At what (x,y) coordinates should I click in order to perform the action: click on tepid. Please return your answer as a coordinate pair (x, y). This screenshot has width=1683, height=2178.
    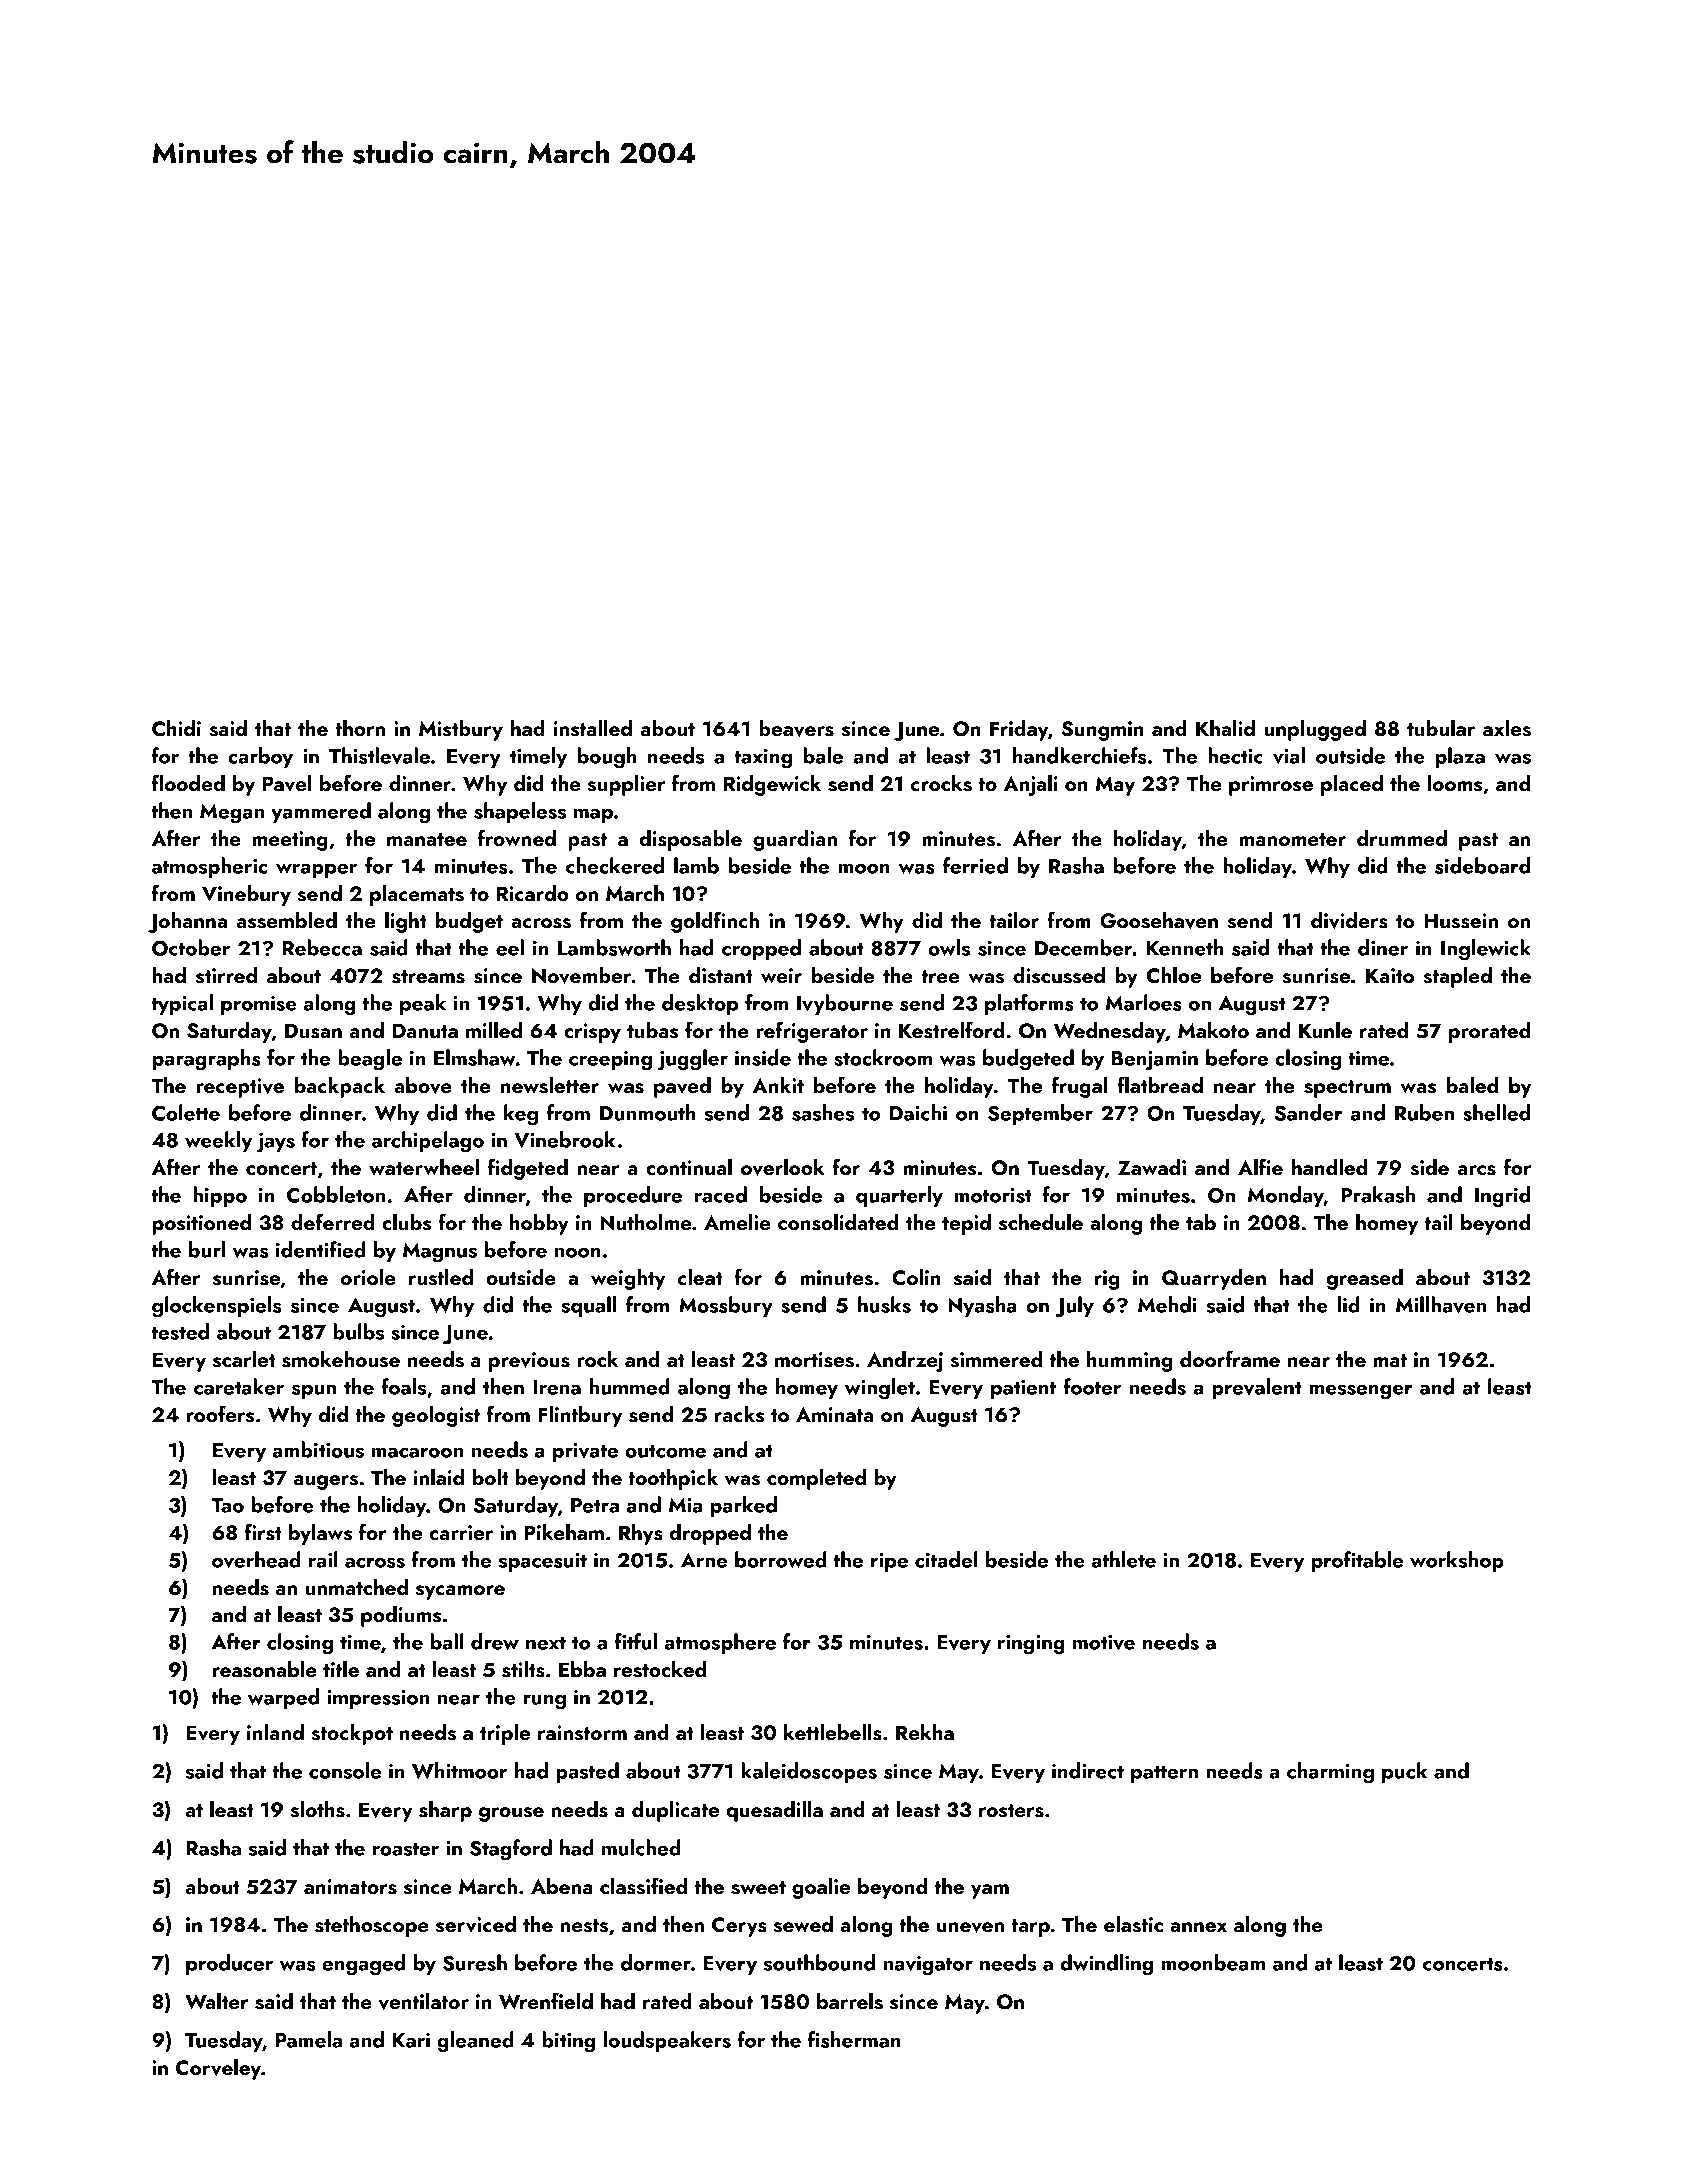
    Looking at the image, I should click on (966, 1224).
